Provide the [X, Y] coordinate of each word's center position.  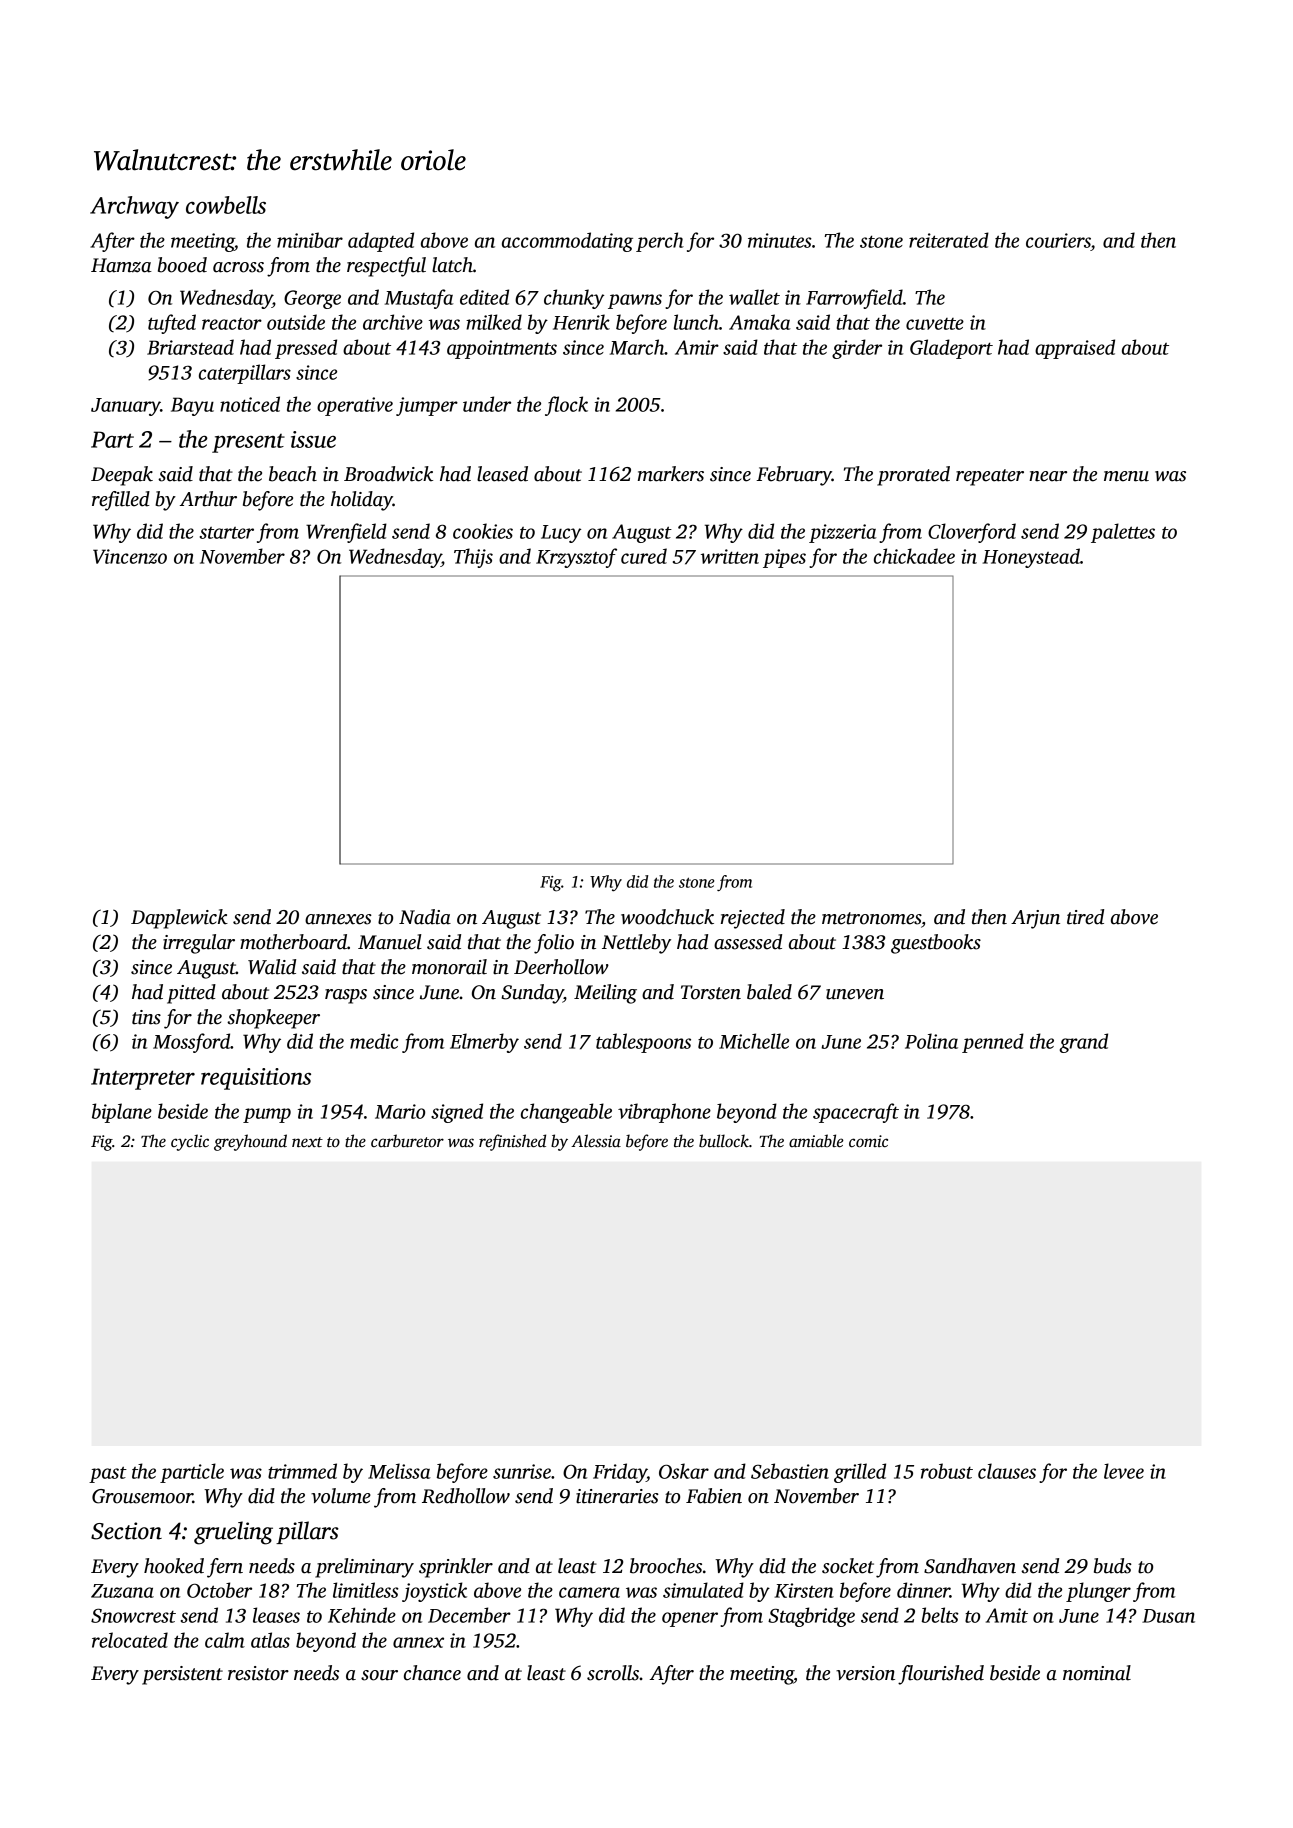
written [730, 556]
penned [993, 1043]
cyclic [190, 1142]
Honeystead [1031, 558]
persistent [182, 1675]
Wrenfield [346, 533]
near [1048, 476]
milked [494, 322]
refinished [512, 1142]
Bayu [192, 406]
